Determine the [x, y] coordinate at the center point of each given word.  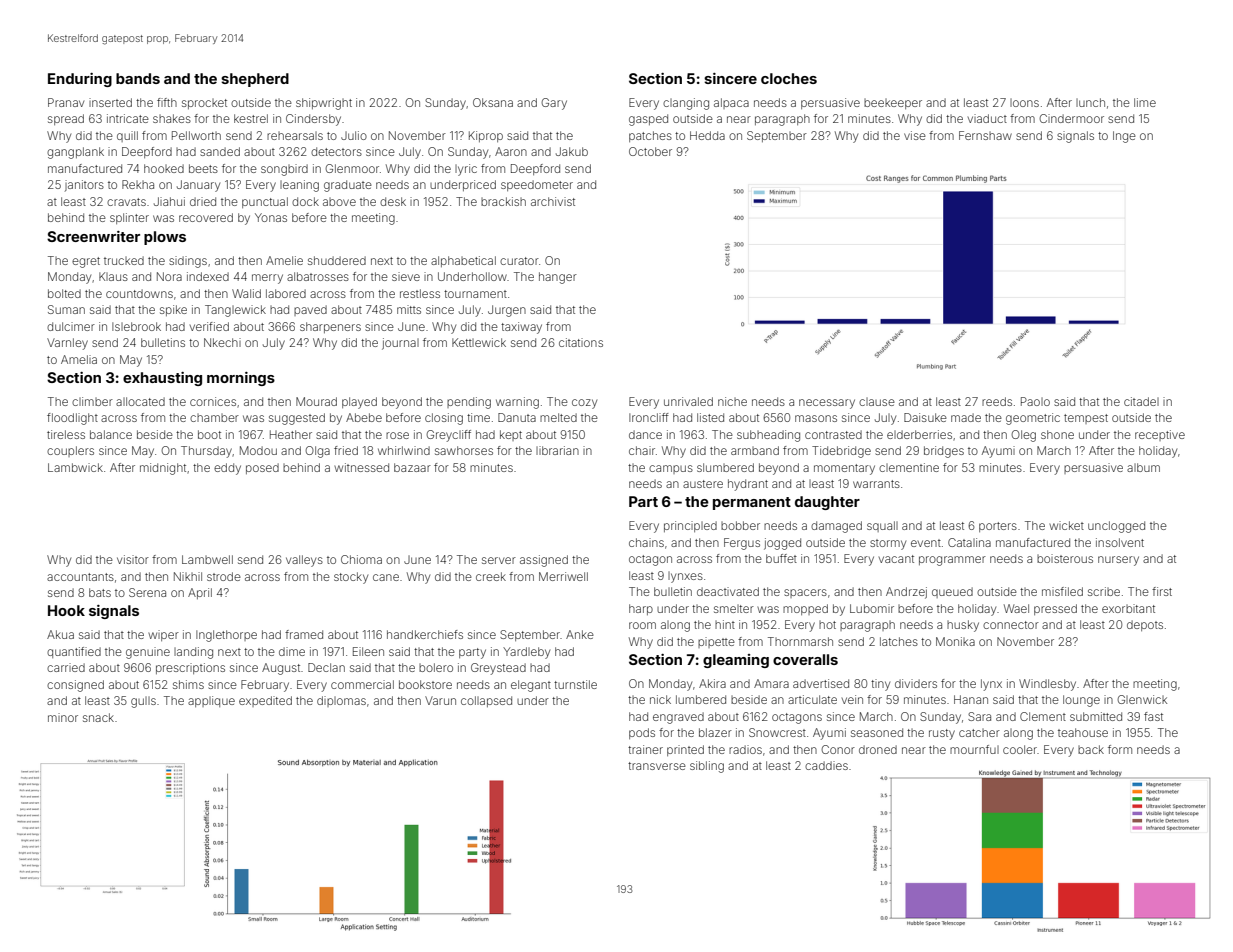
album [1143, 467]
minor [63, 717]
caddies [826, 765]
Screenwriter [93, 236]
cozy [584, 404]
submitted [1096, 716]
